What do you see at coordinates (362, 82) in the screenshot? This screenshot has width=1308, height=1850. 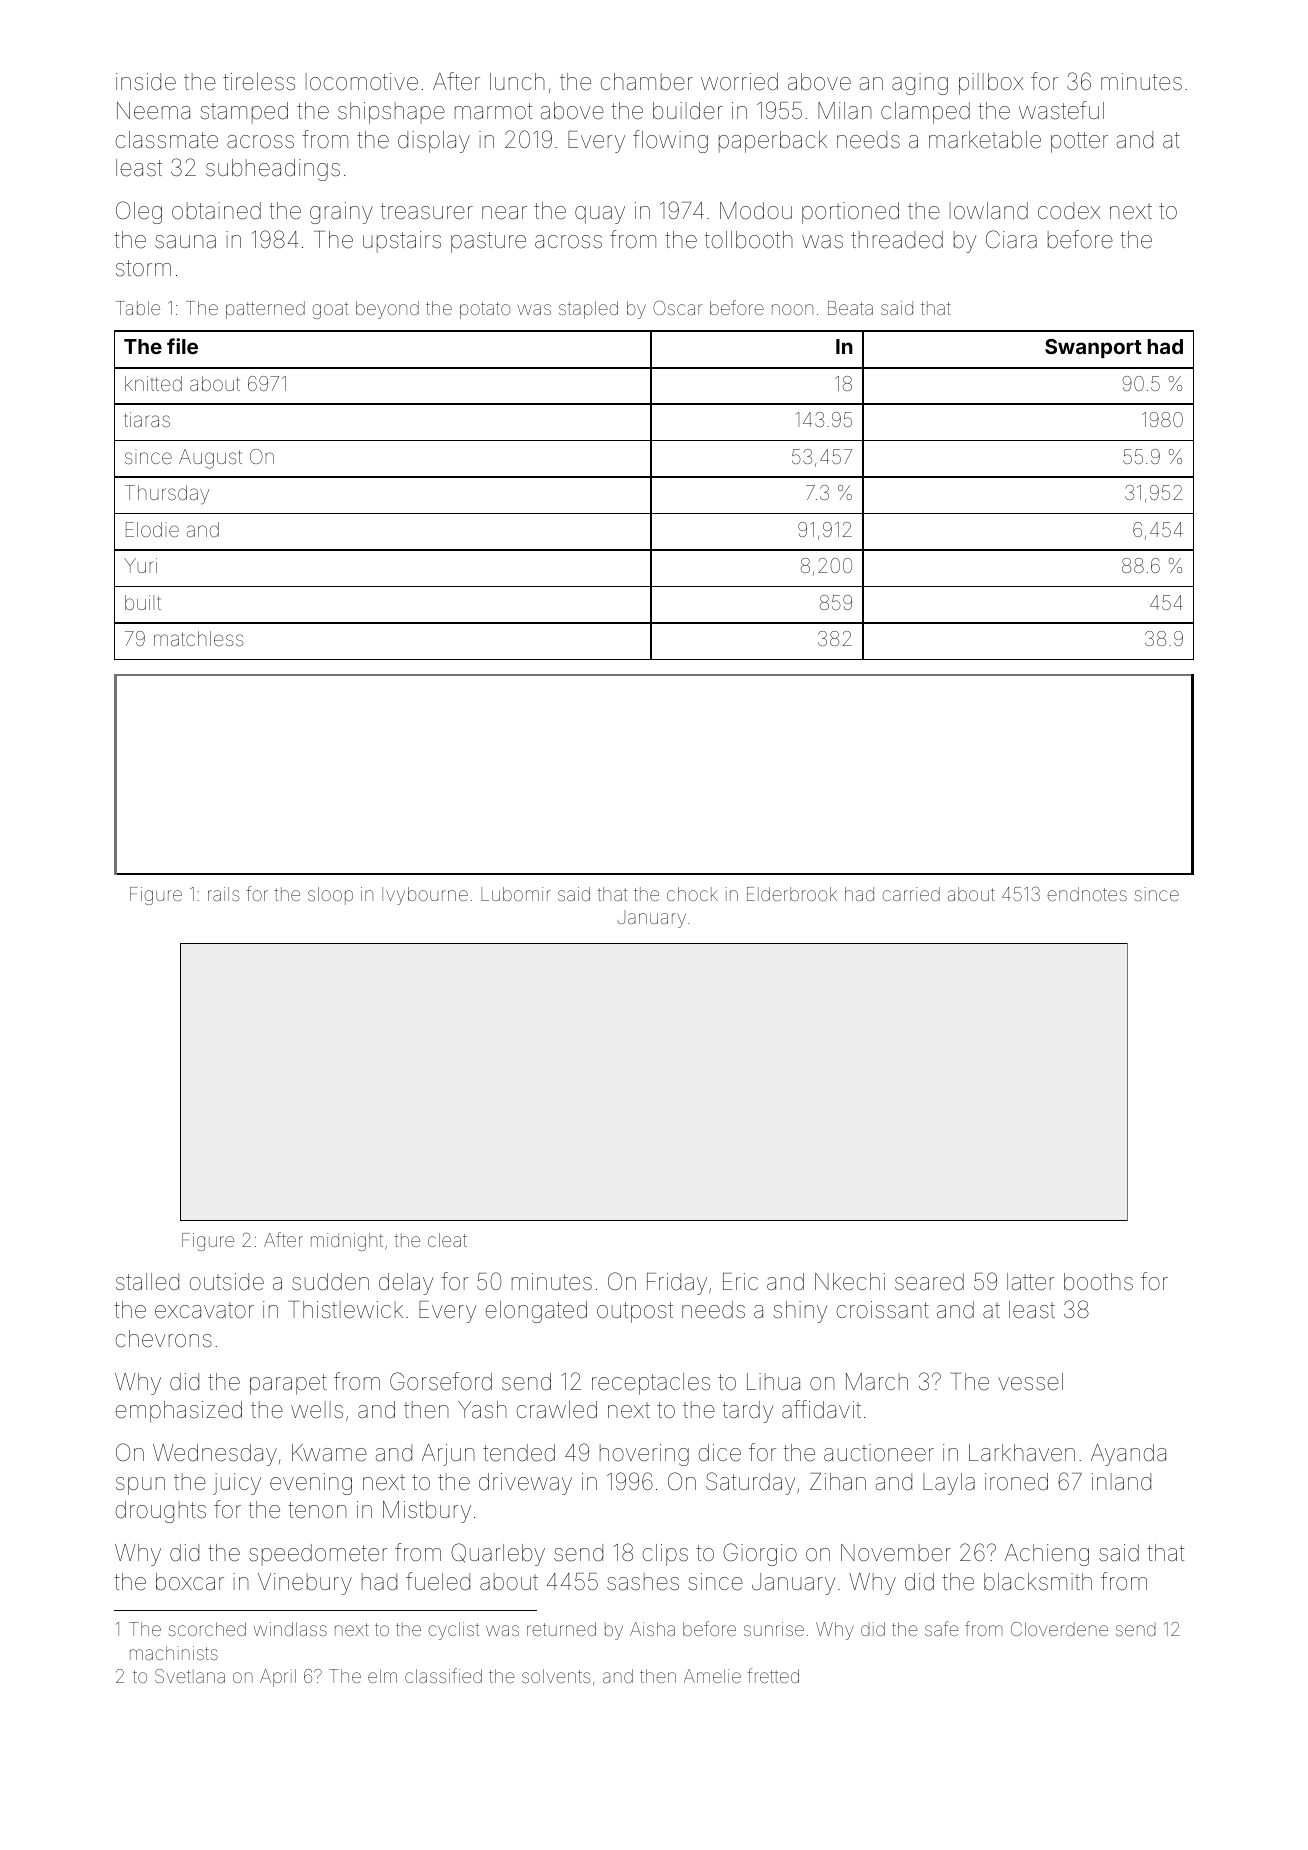 I see `locomotive` at bounding box center [362, 82].
